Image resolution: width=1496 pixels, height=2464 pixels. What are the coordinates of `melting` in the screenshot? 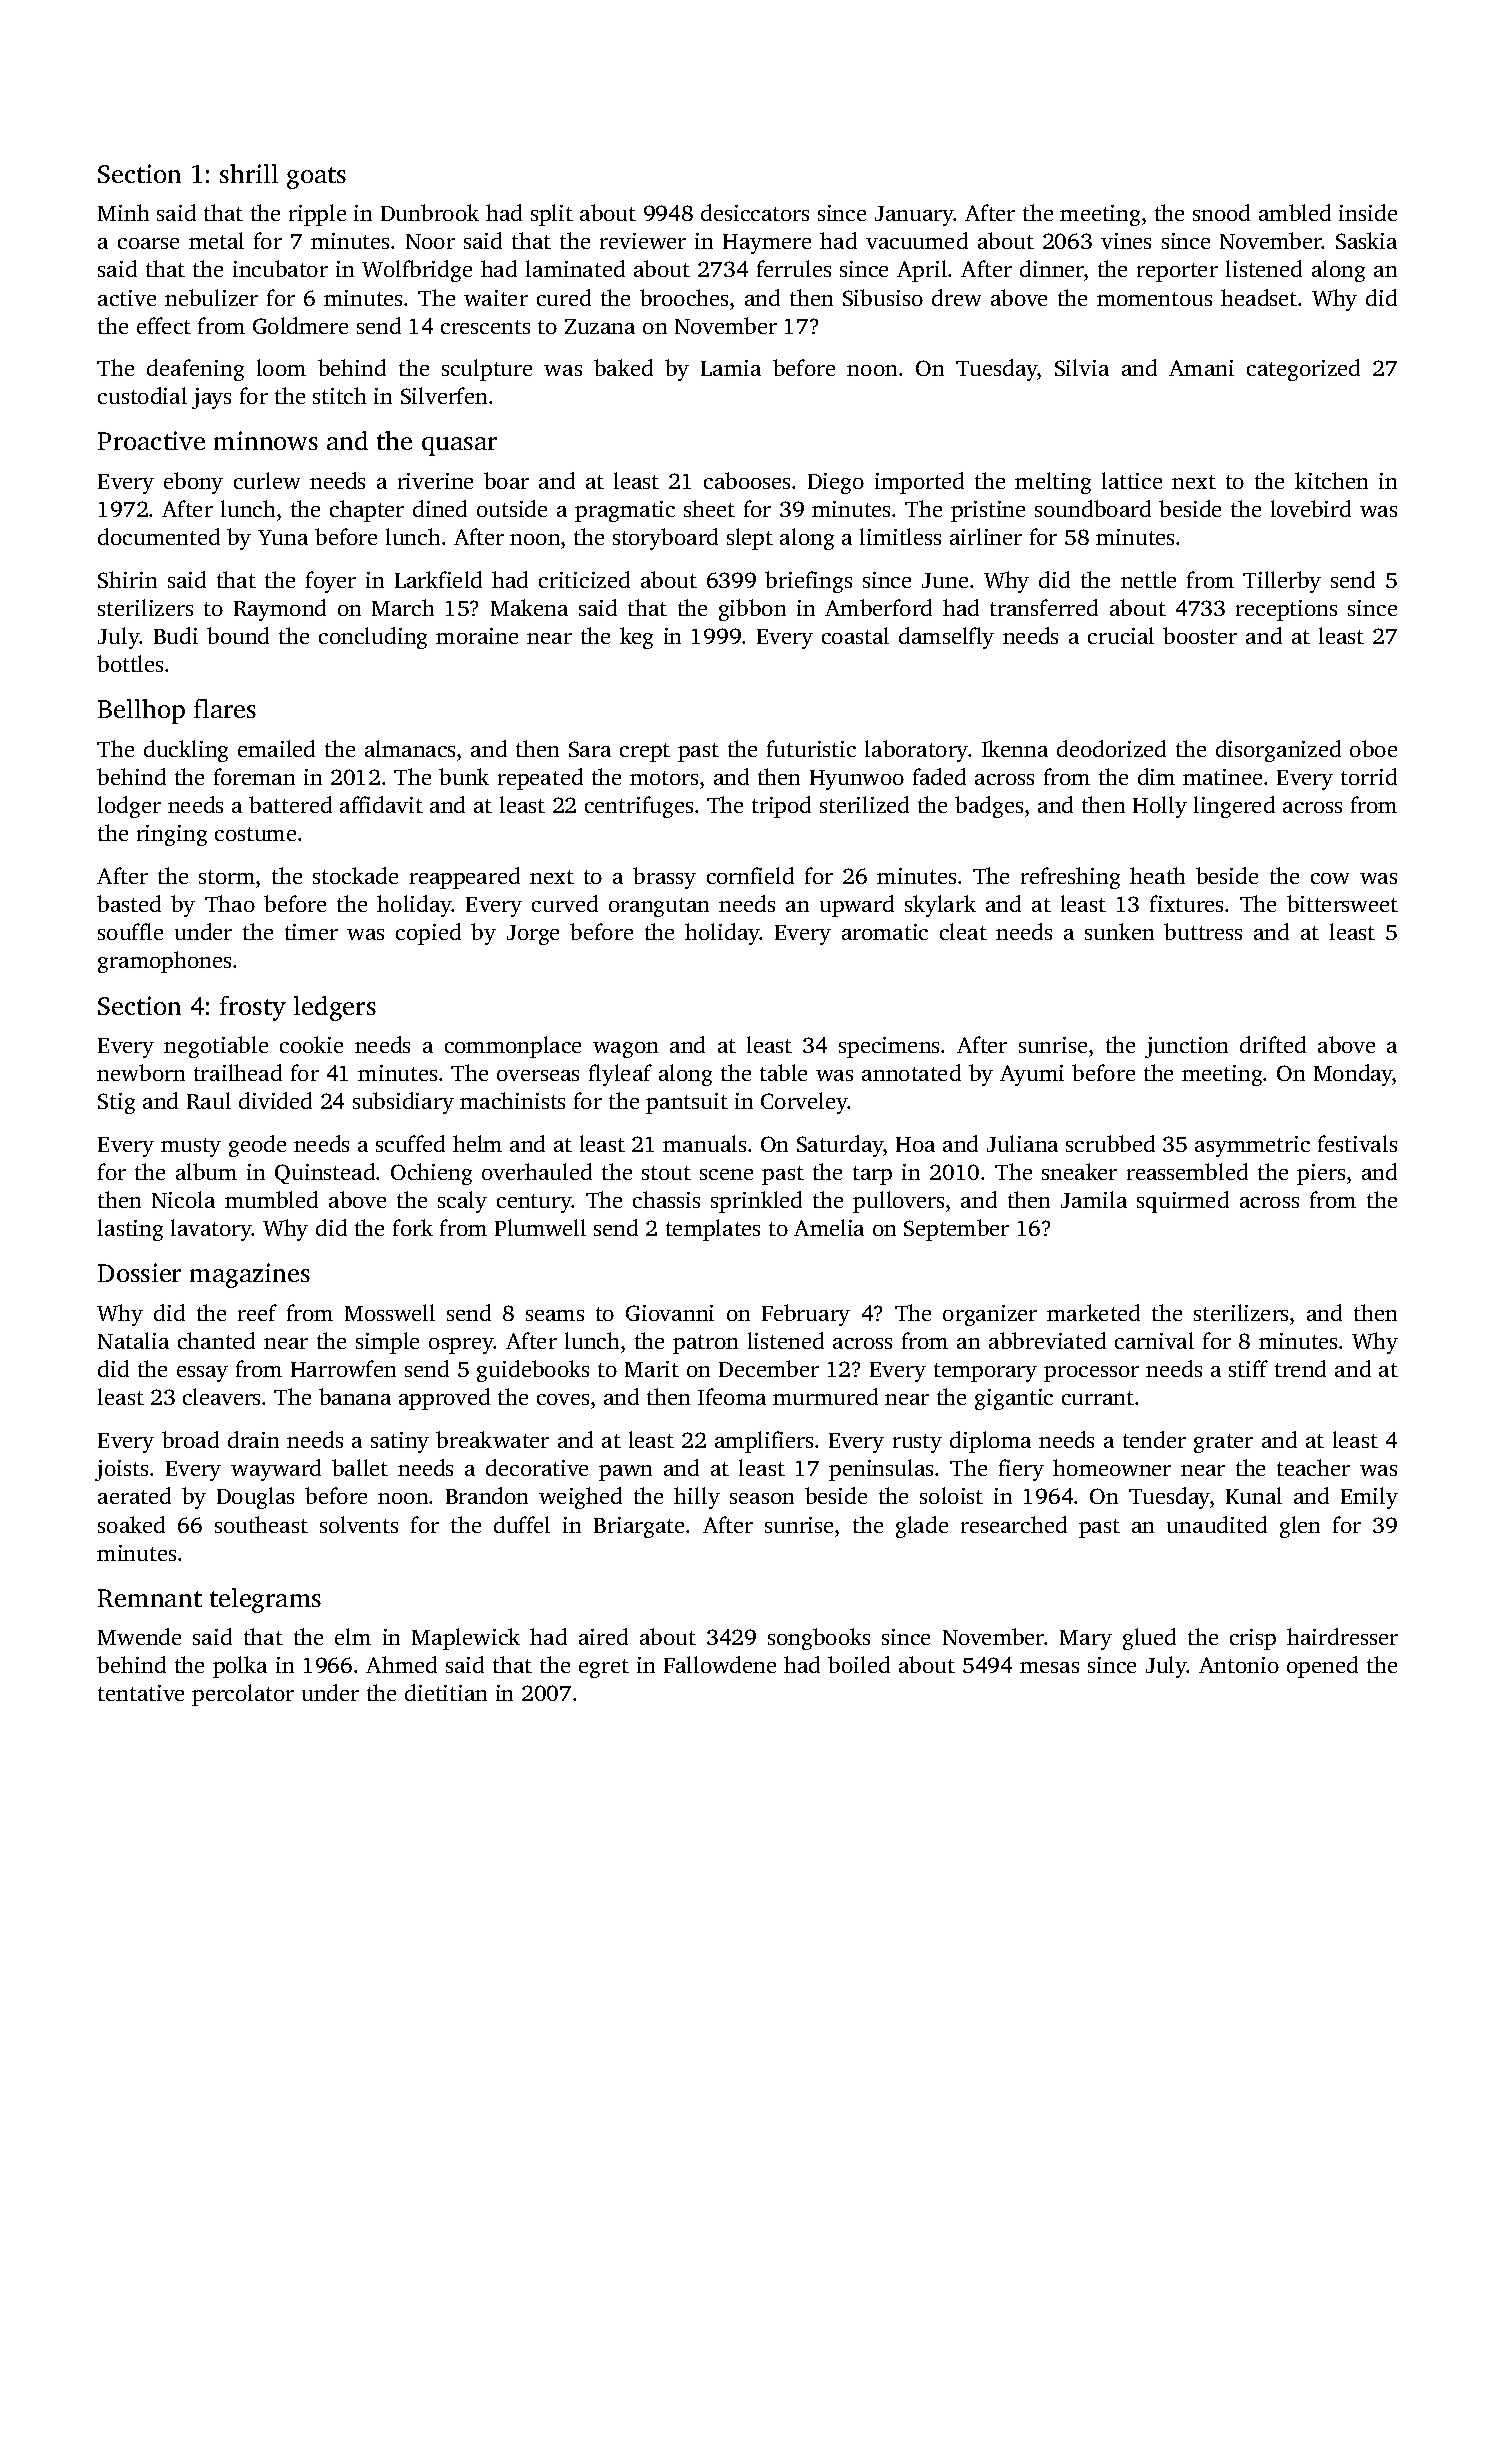 It's located at (1053, 483).
